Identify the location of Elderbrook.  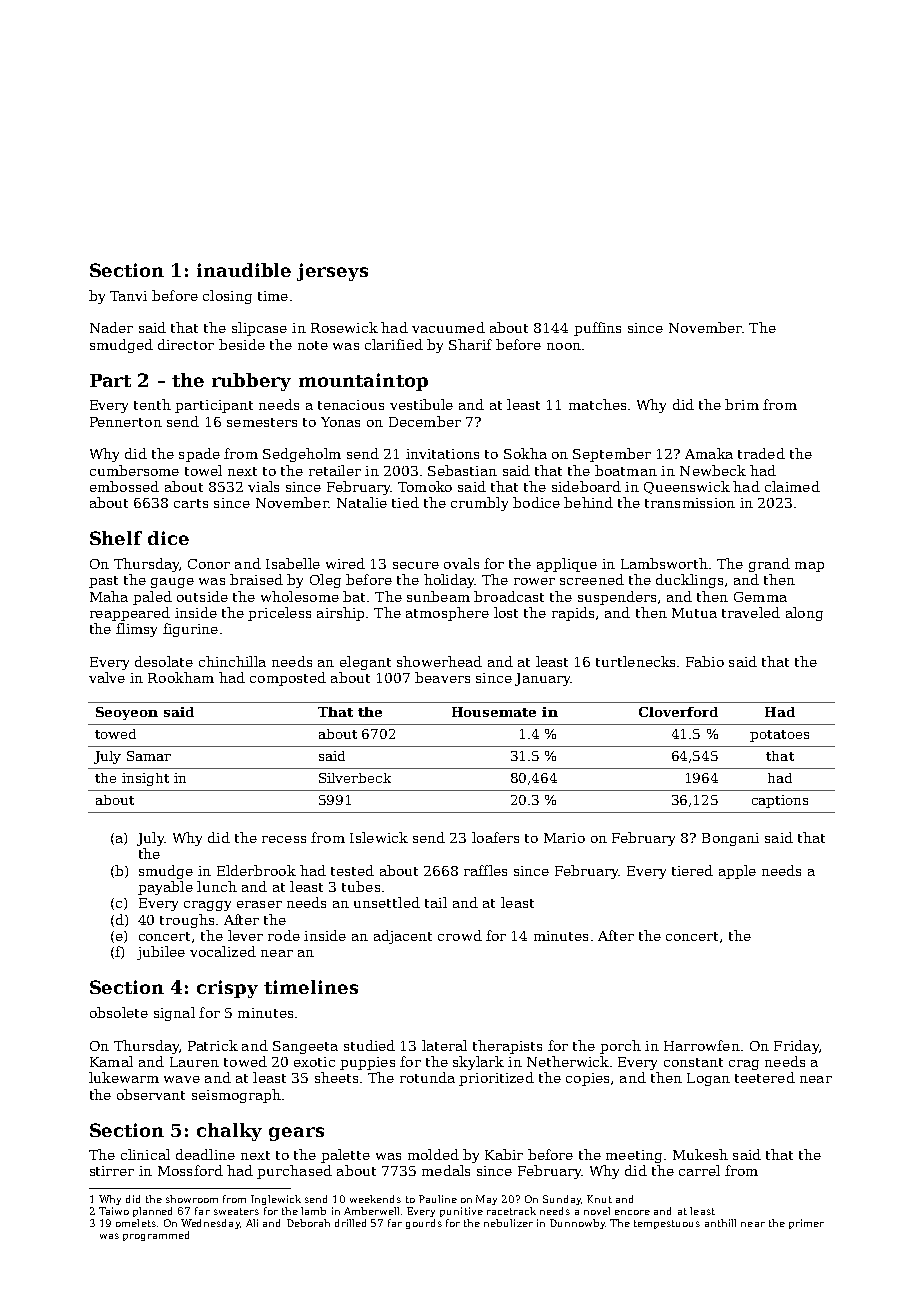
(256, 870).
